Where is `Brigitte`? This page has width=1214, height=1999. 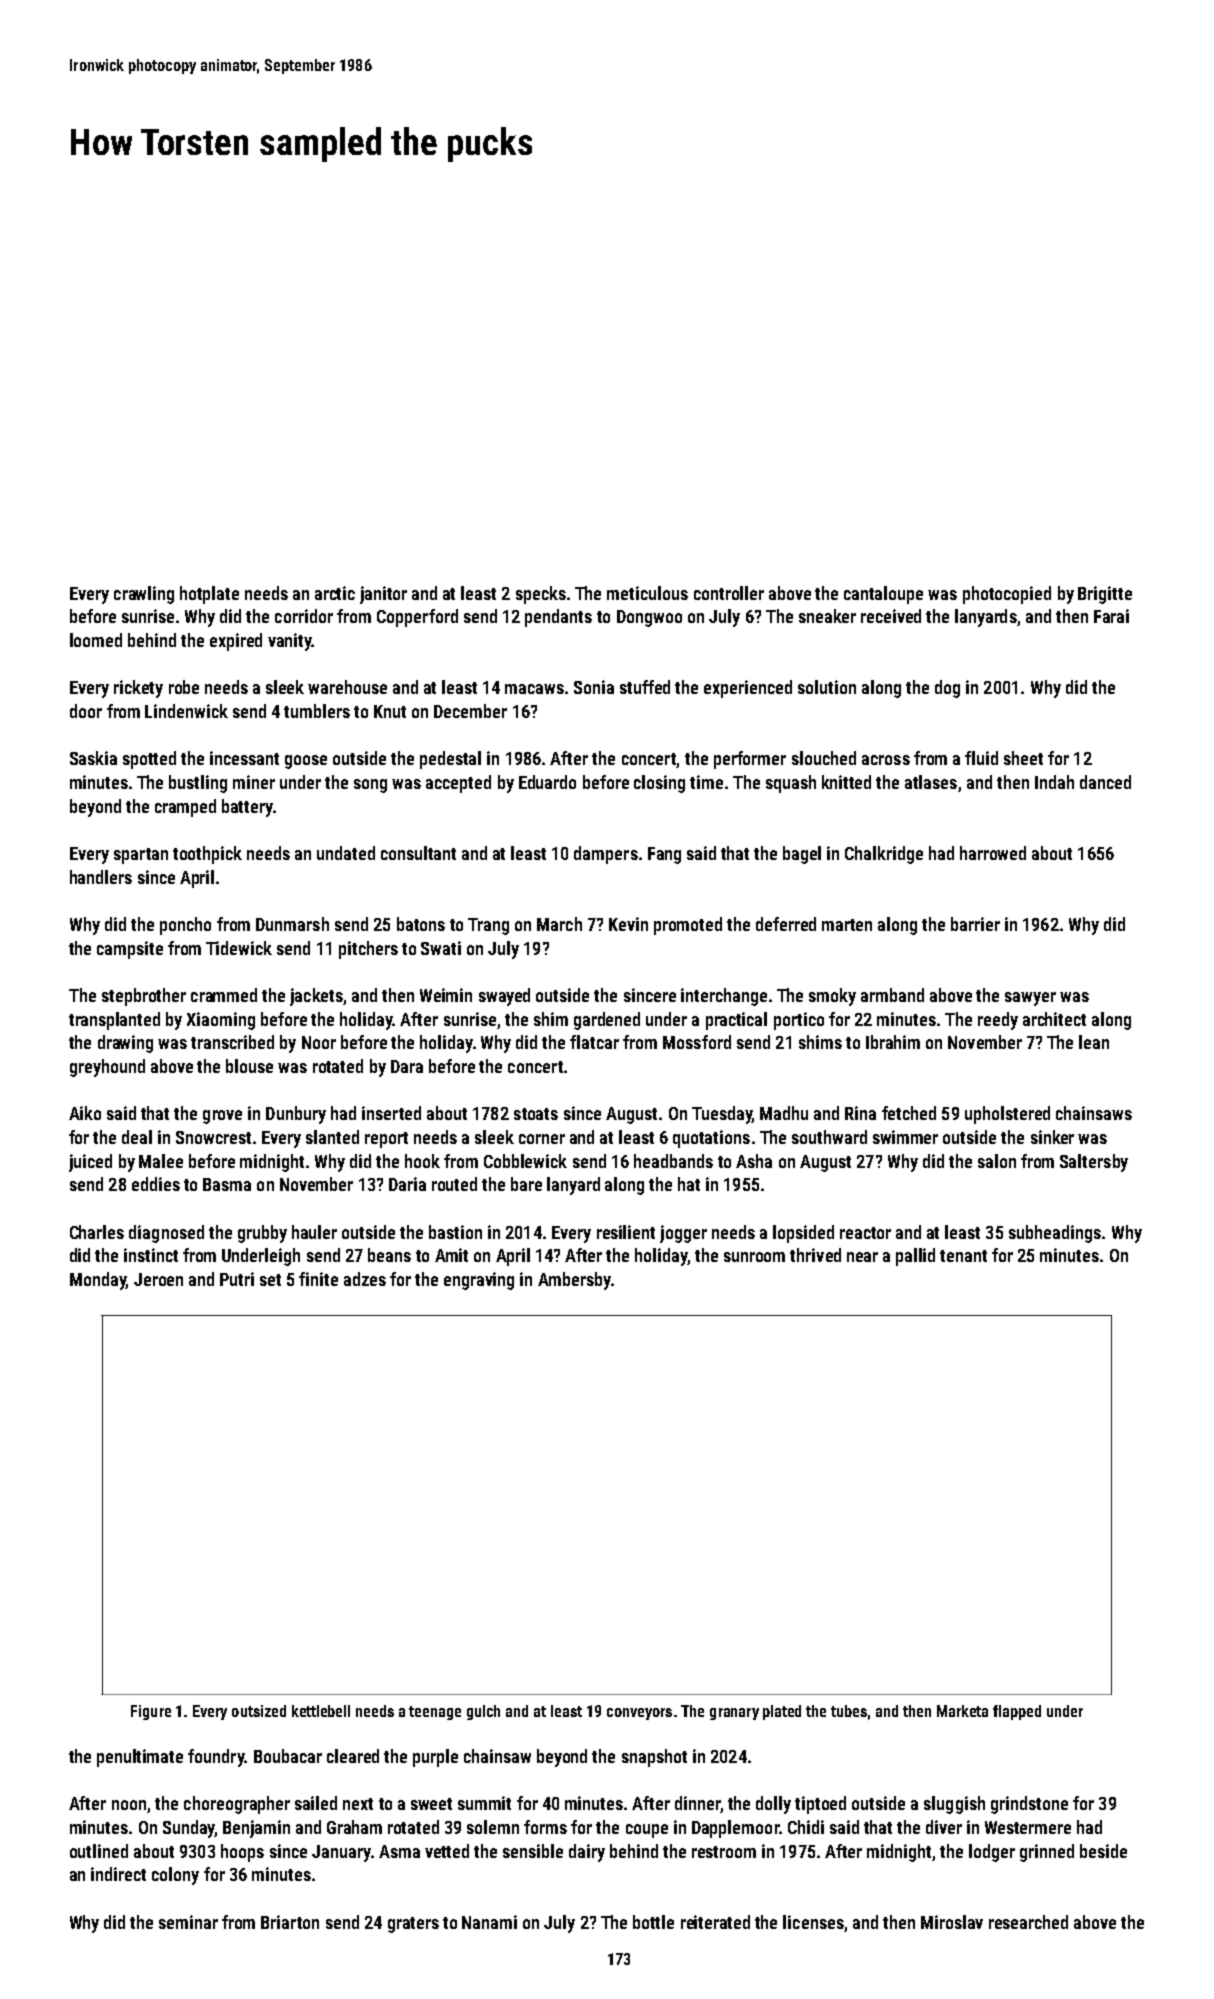
Brigitte is located at coordinates (1105, 595).
